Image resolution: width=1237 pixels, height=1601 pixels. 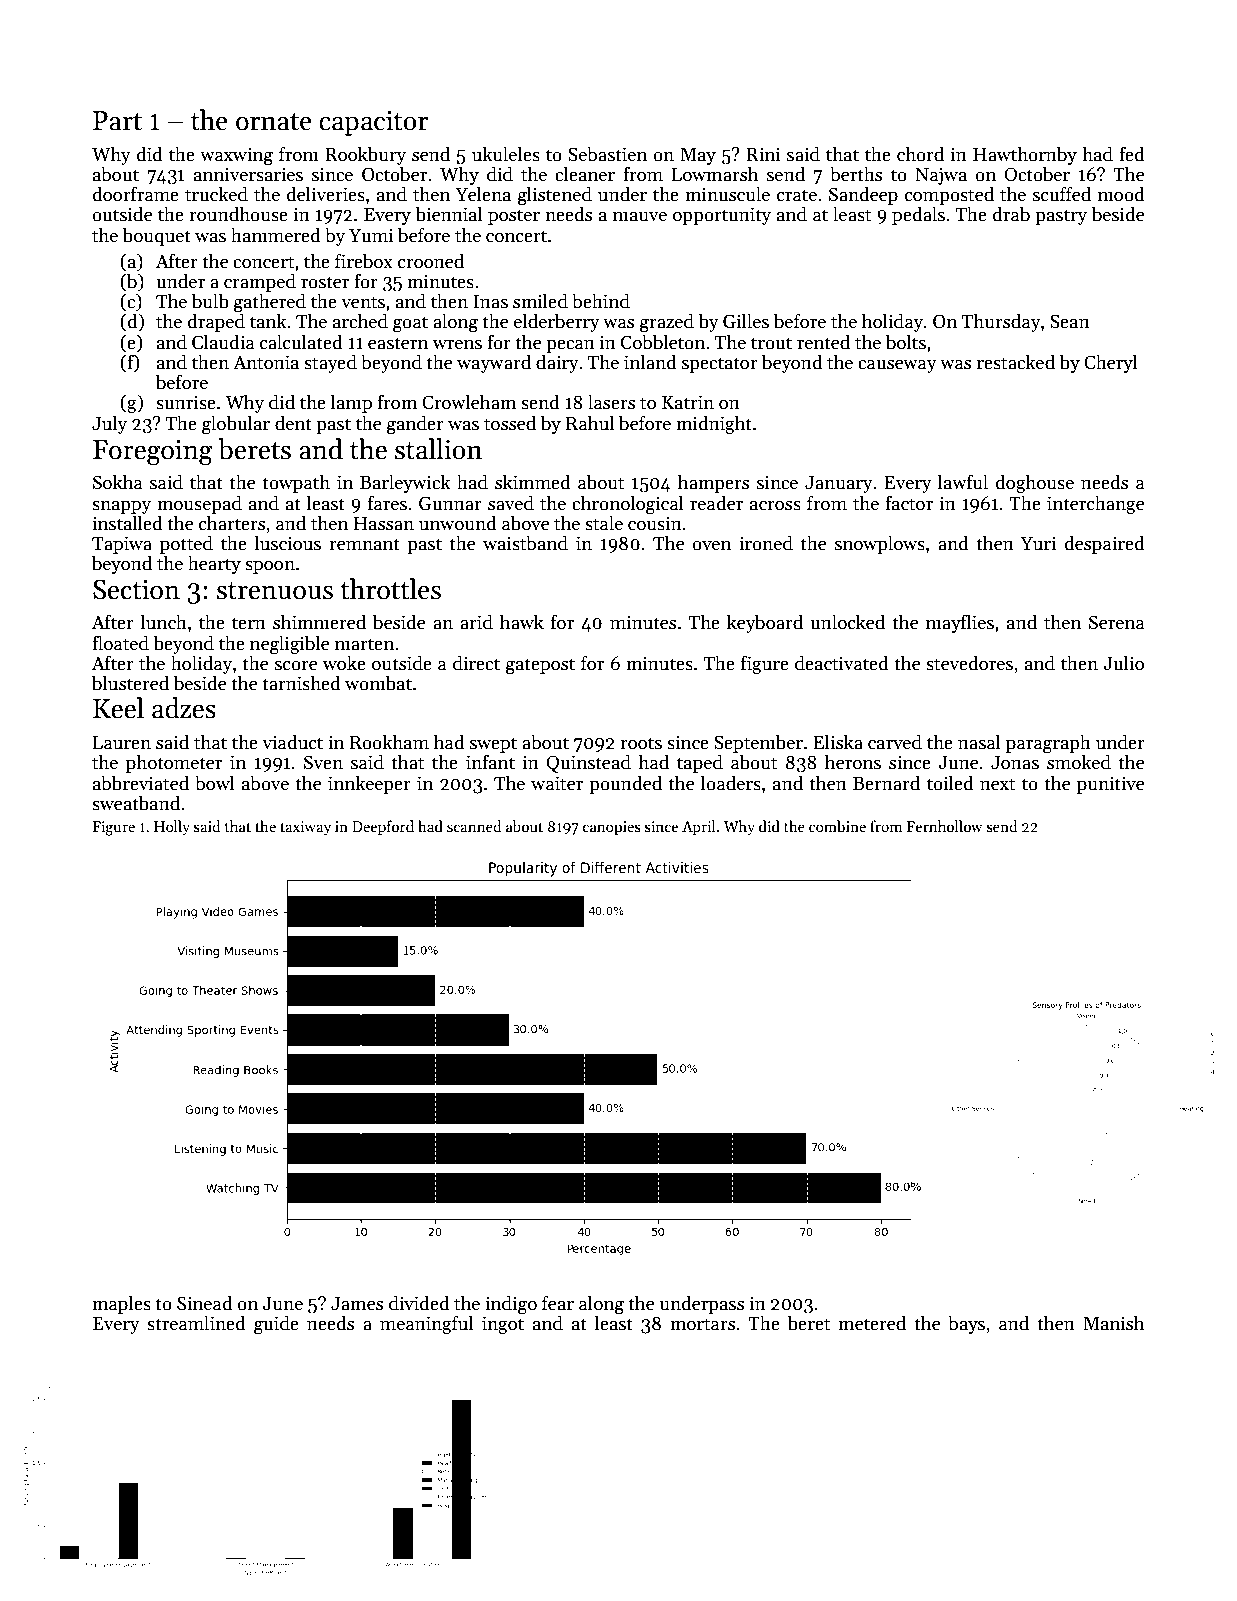 I want to click on Section, so click(x=136, y=589).
